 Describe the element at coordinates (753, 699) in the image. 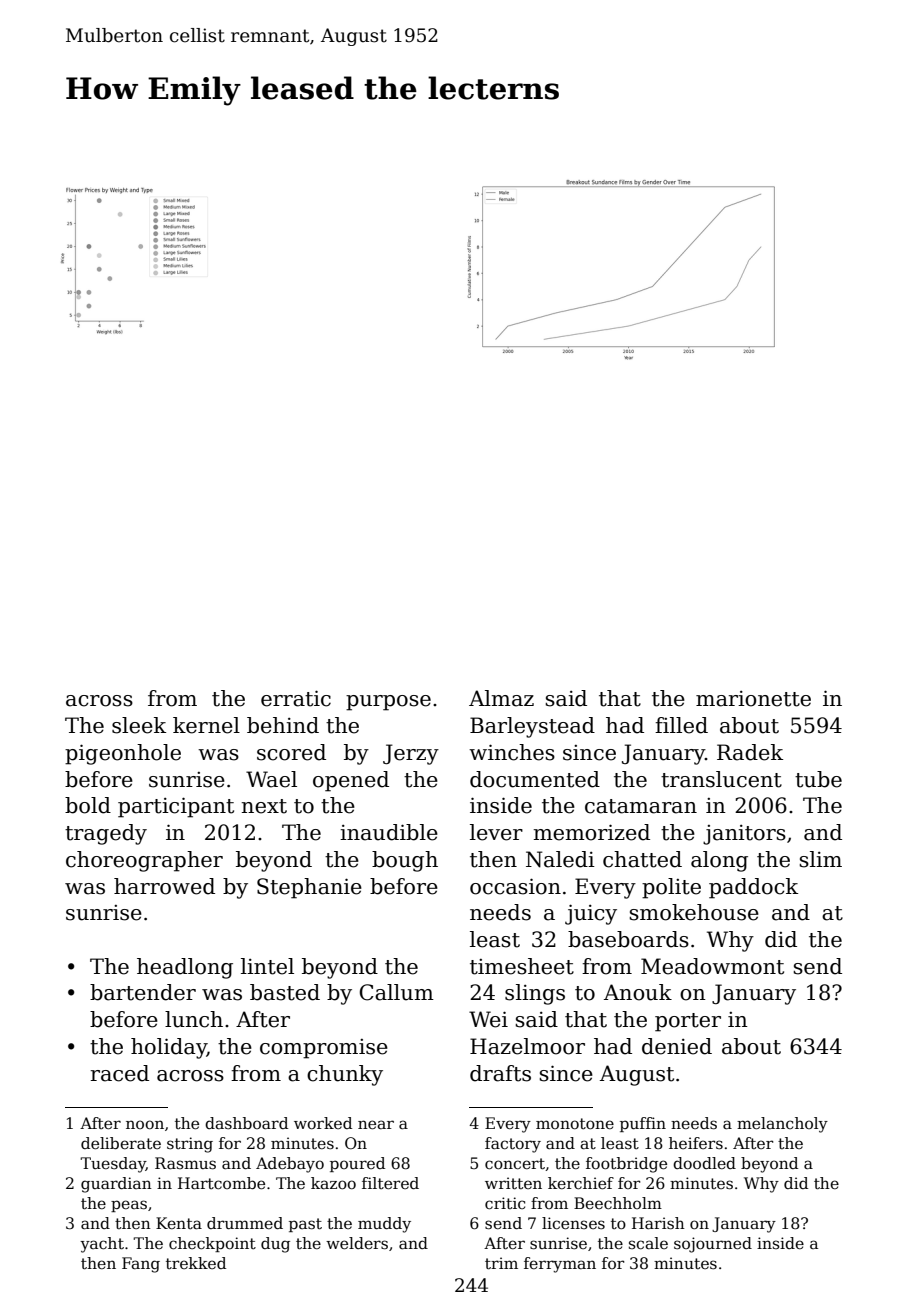

I see `marionette` at that location.
